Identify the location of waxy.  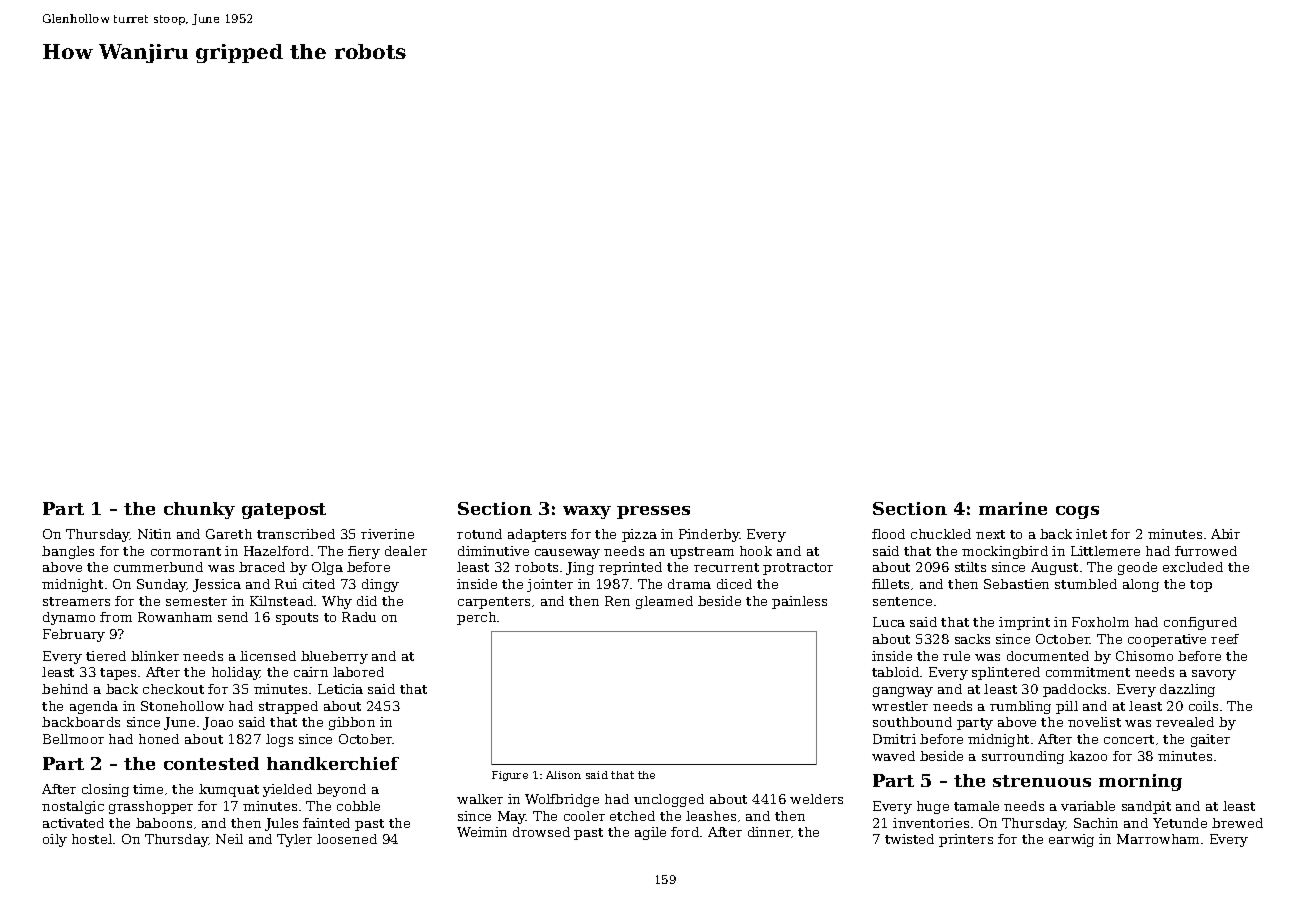
(587, 512).
